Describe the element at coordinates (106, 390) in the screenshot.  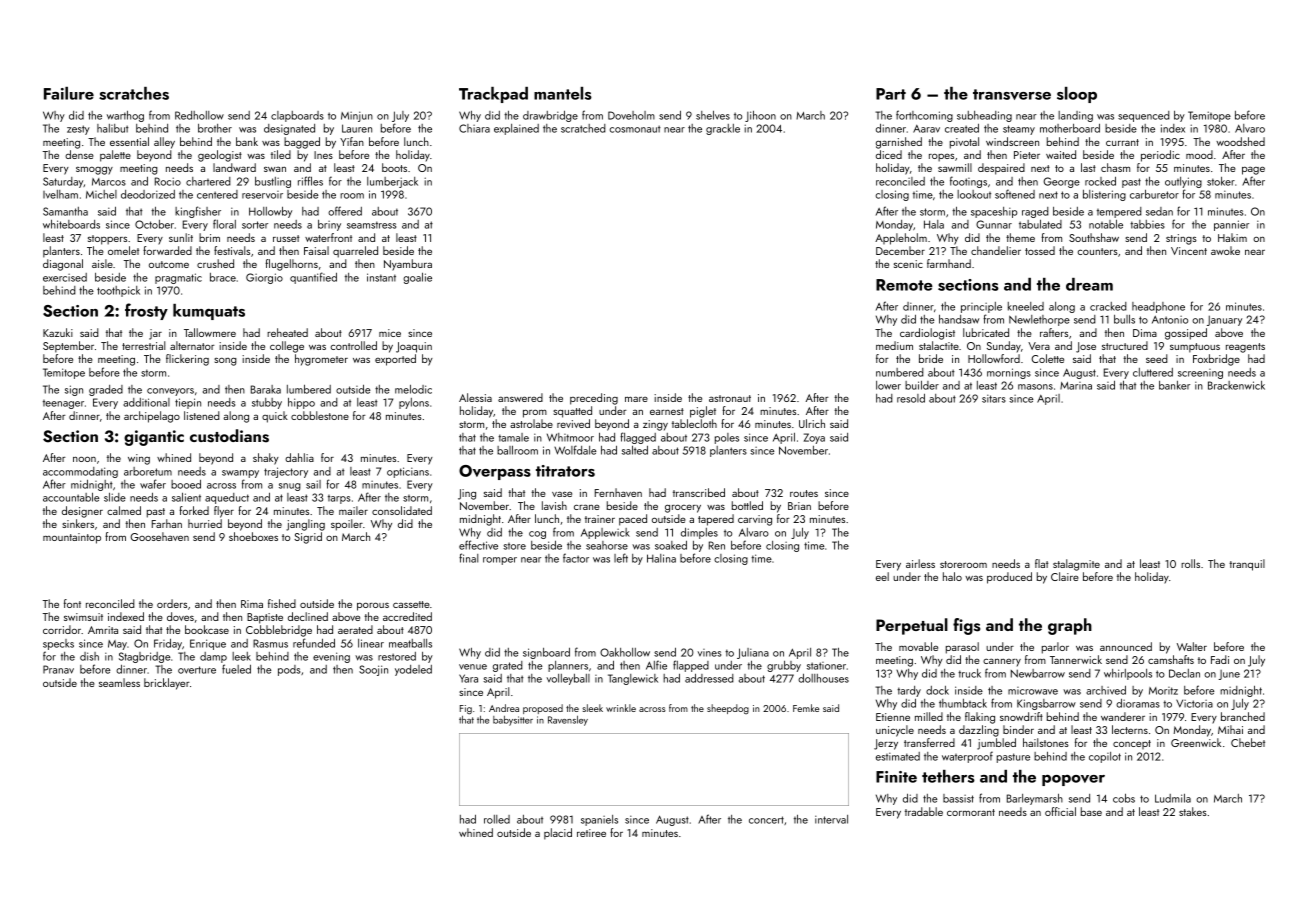
I see `graded` at that location.
